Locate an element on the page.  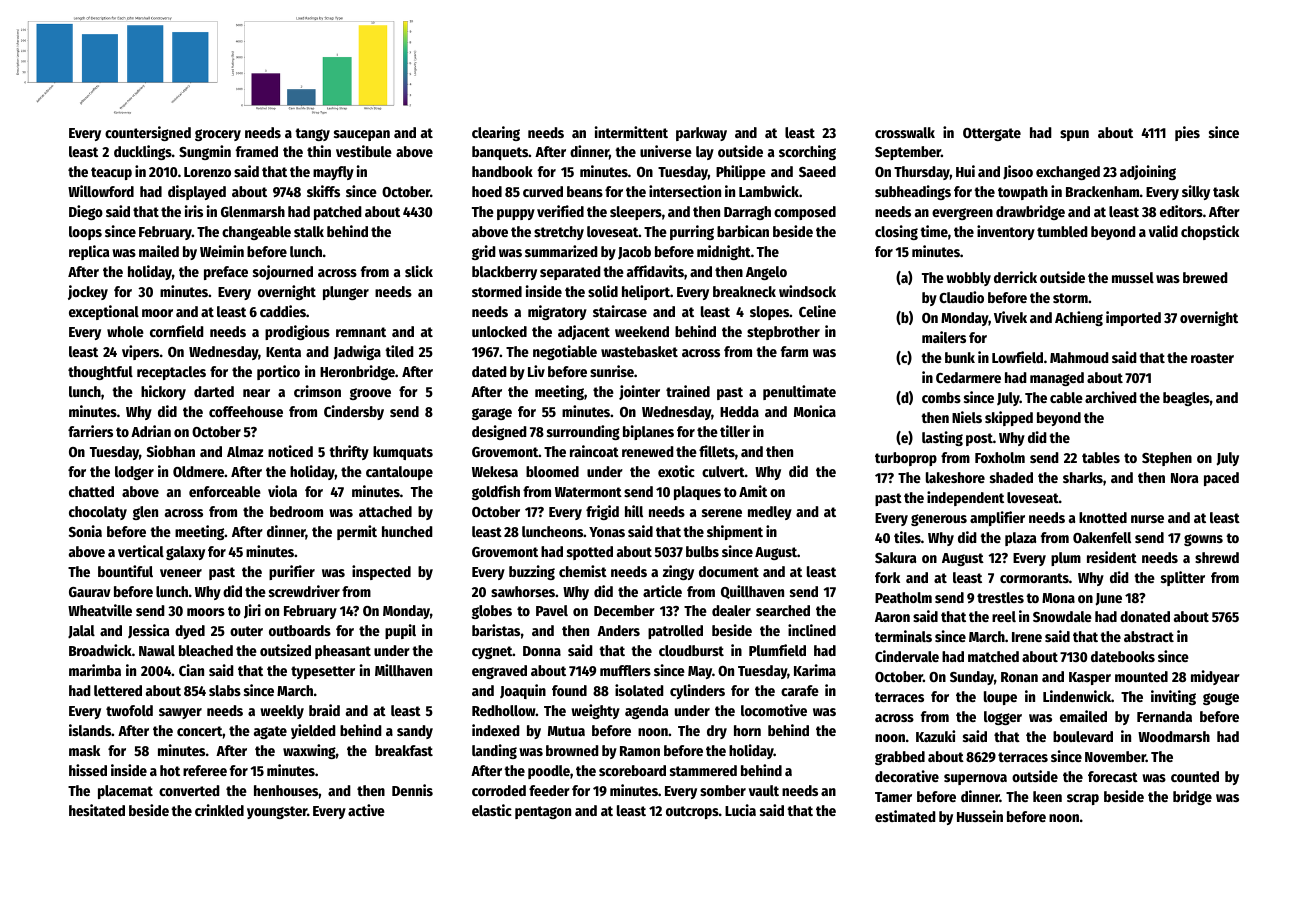
Irene is located at coordinates (1027, 637).
